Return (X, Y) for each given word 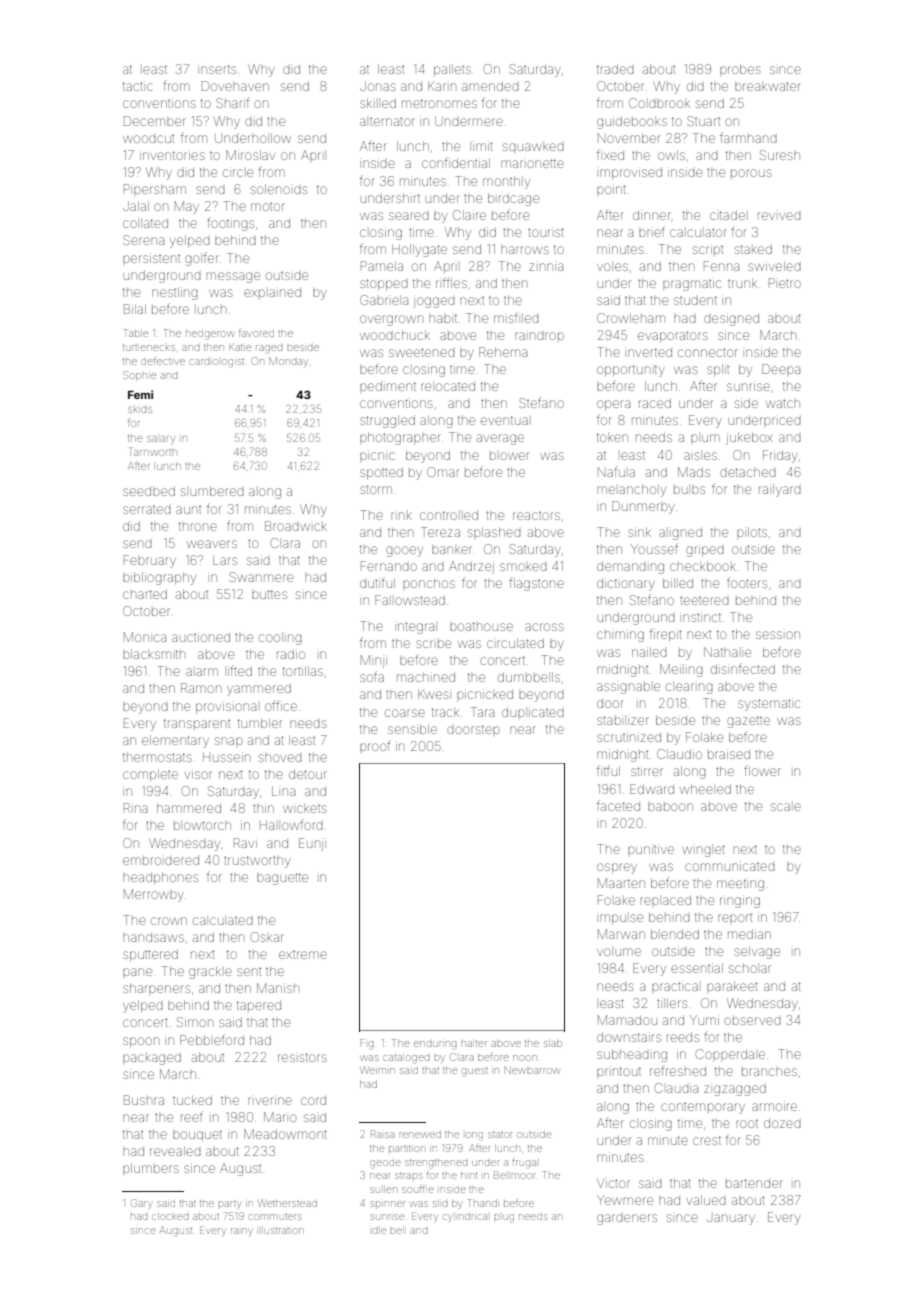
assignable (628, 688)
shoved (280, 758)
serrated (147, 510)
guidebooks (632, 122)
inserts (218, 69)
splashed (494, 532)
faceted (618, 805)
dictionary (625, 585)
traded (615, 69)
